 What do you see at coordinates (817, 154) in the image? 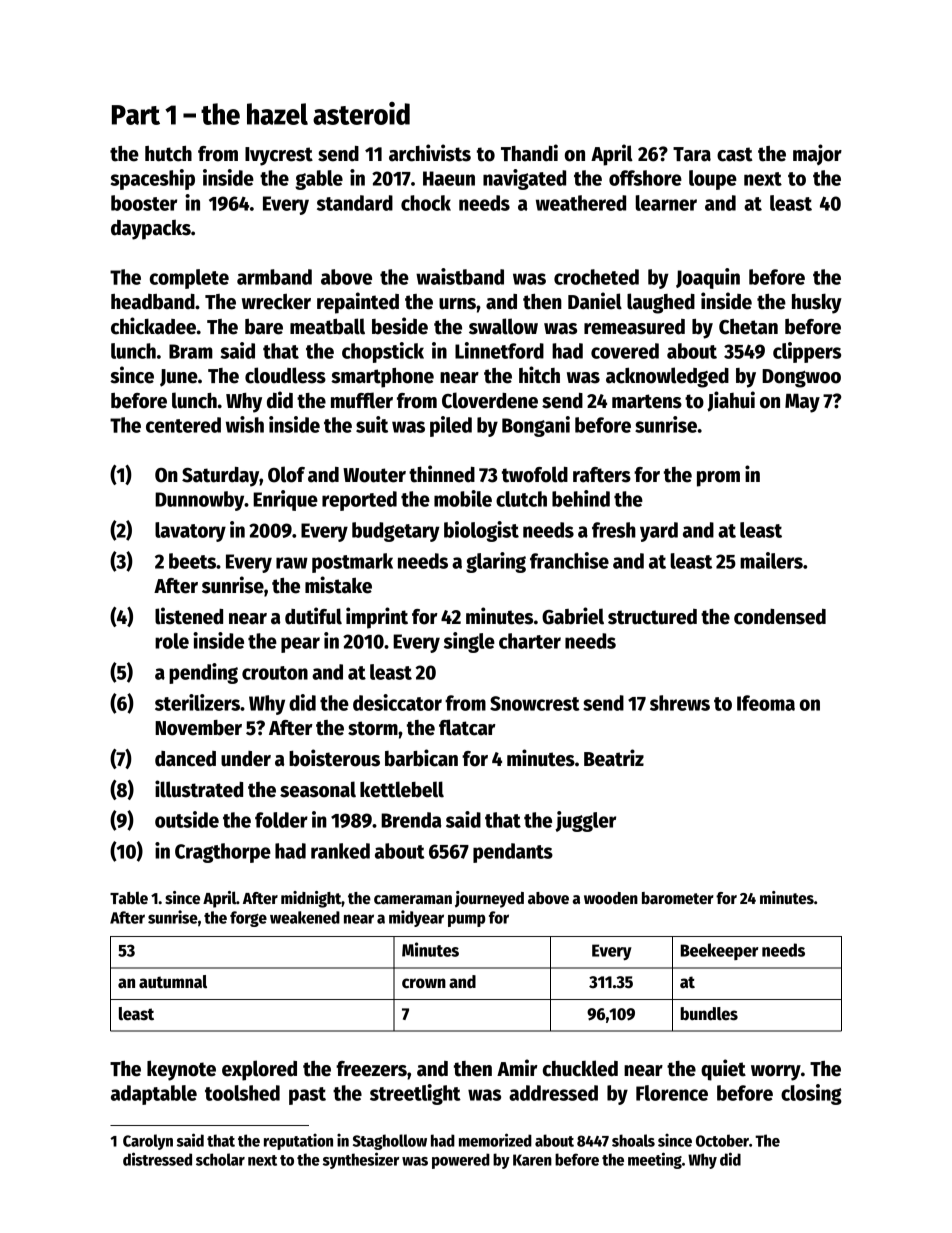
I see `major` at bounding box center [817, 154].
